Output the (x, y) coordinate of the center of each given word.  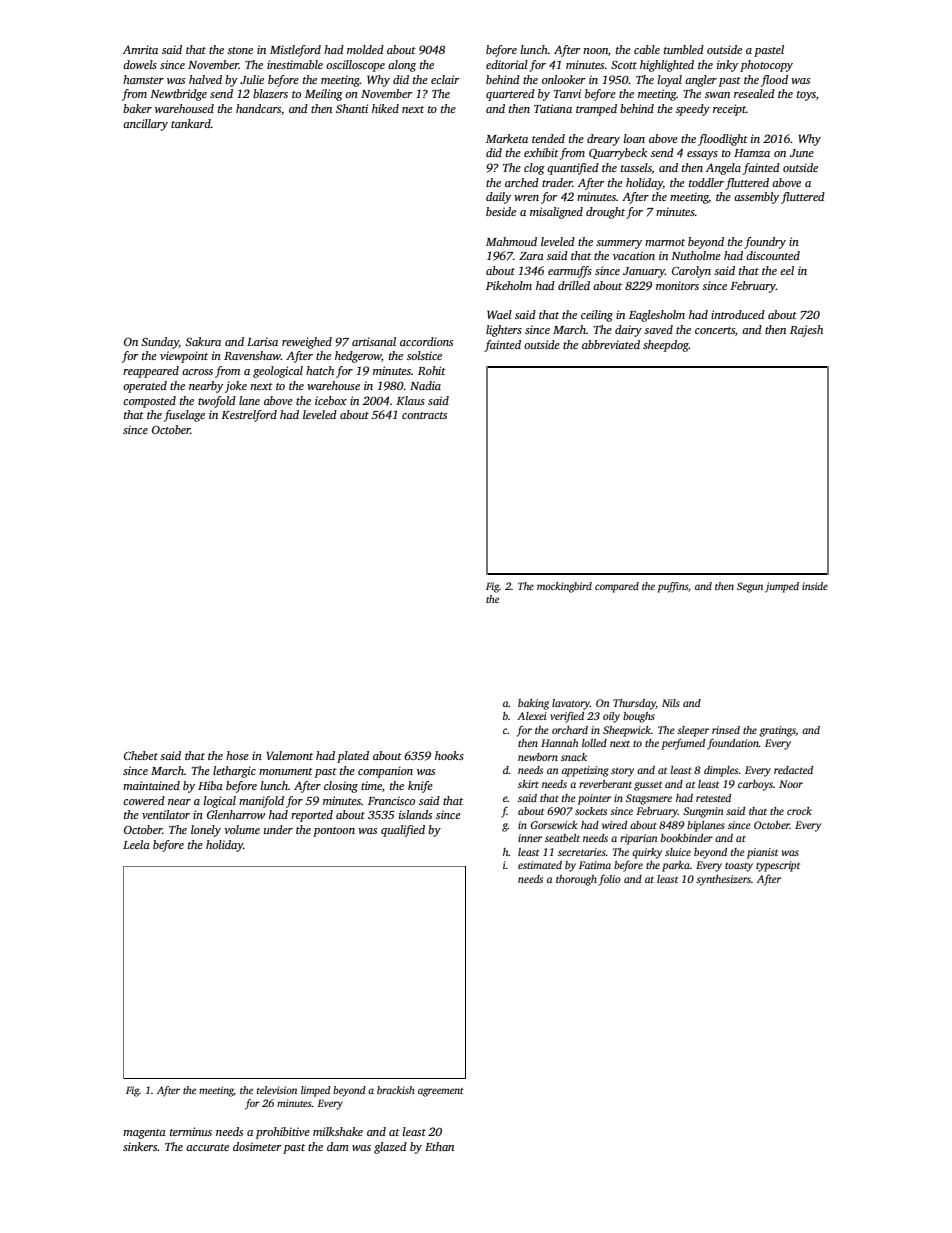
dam (338, 1146)
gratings (777, 731)
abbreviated (611, 344)
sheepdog (666, 346)
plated (353, 757)
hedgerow (358, 357)
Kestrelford (249, 416)
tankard (191, 123)
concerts (715, 330)
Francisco (391, 800)
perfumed (683, 744)
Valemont (289, 755)
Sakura (203, 341)
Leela (136, 844)
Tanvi (567, 93)
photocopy (766, 66)
